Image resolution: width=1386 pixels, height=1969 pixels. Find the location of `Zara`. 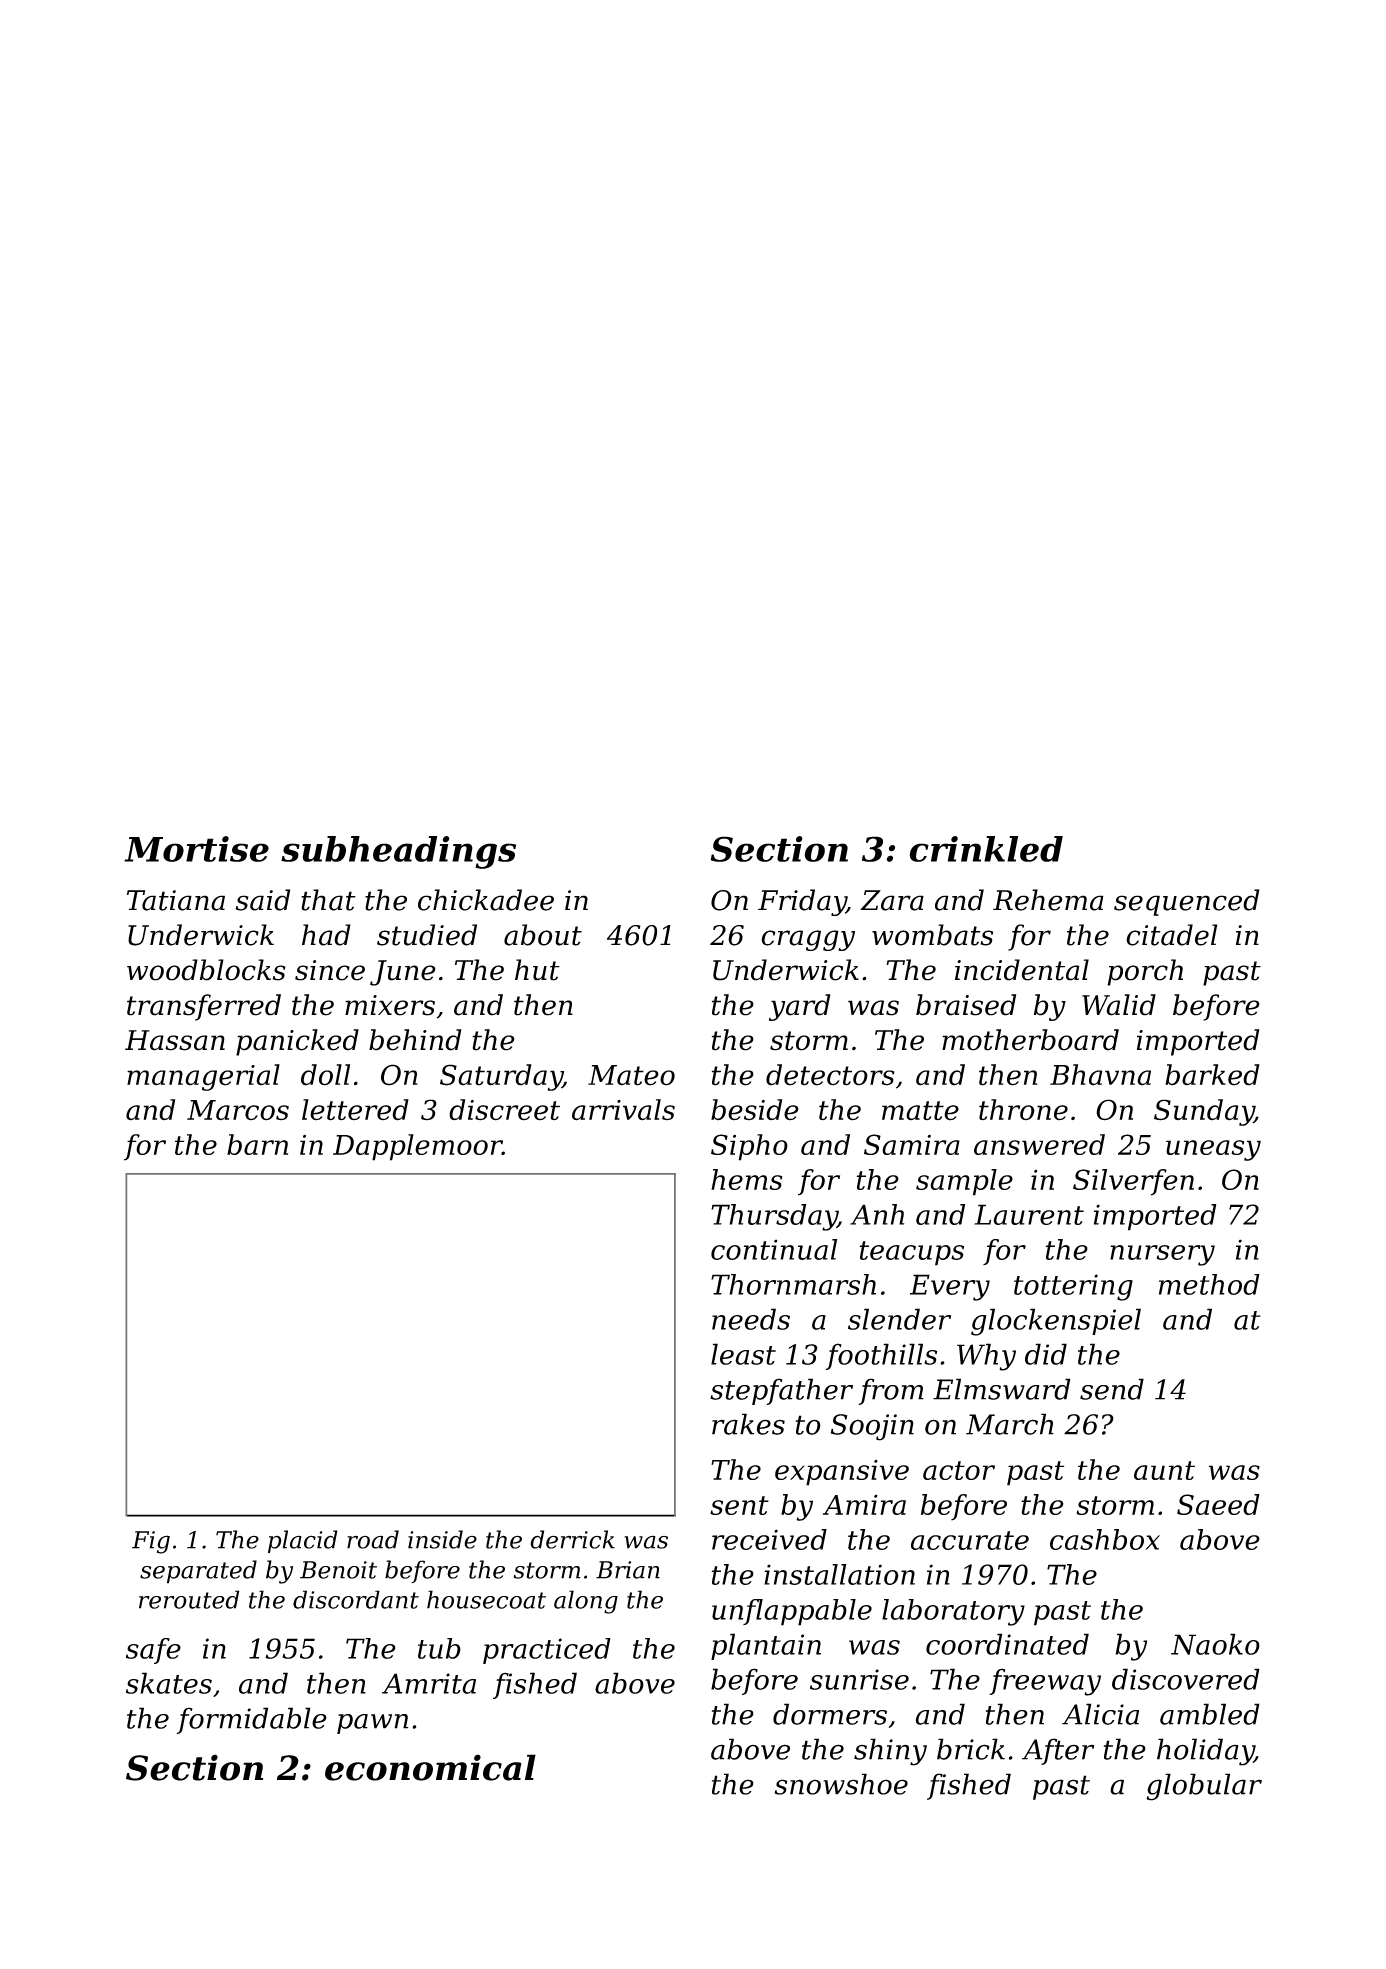

Zara is located at coordinates (892, 900).
